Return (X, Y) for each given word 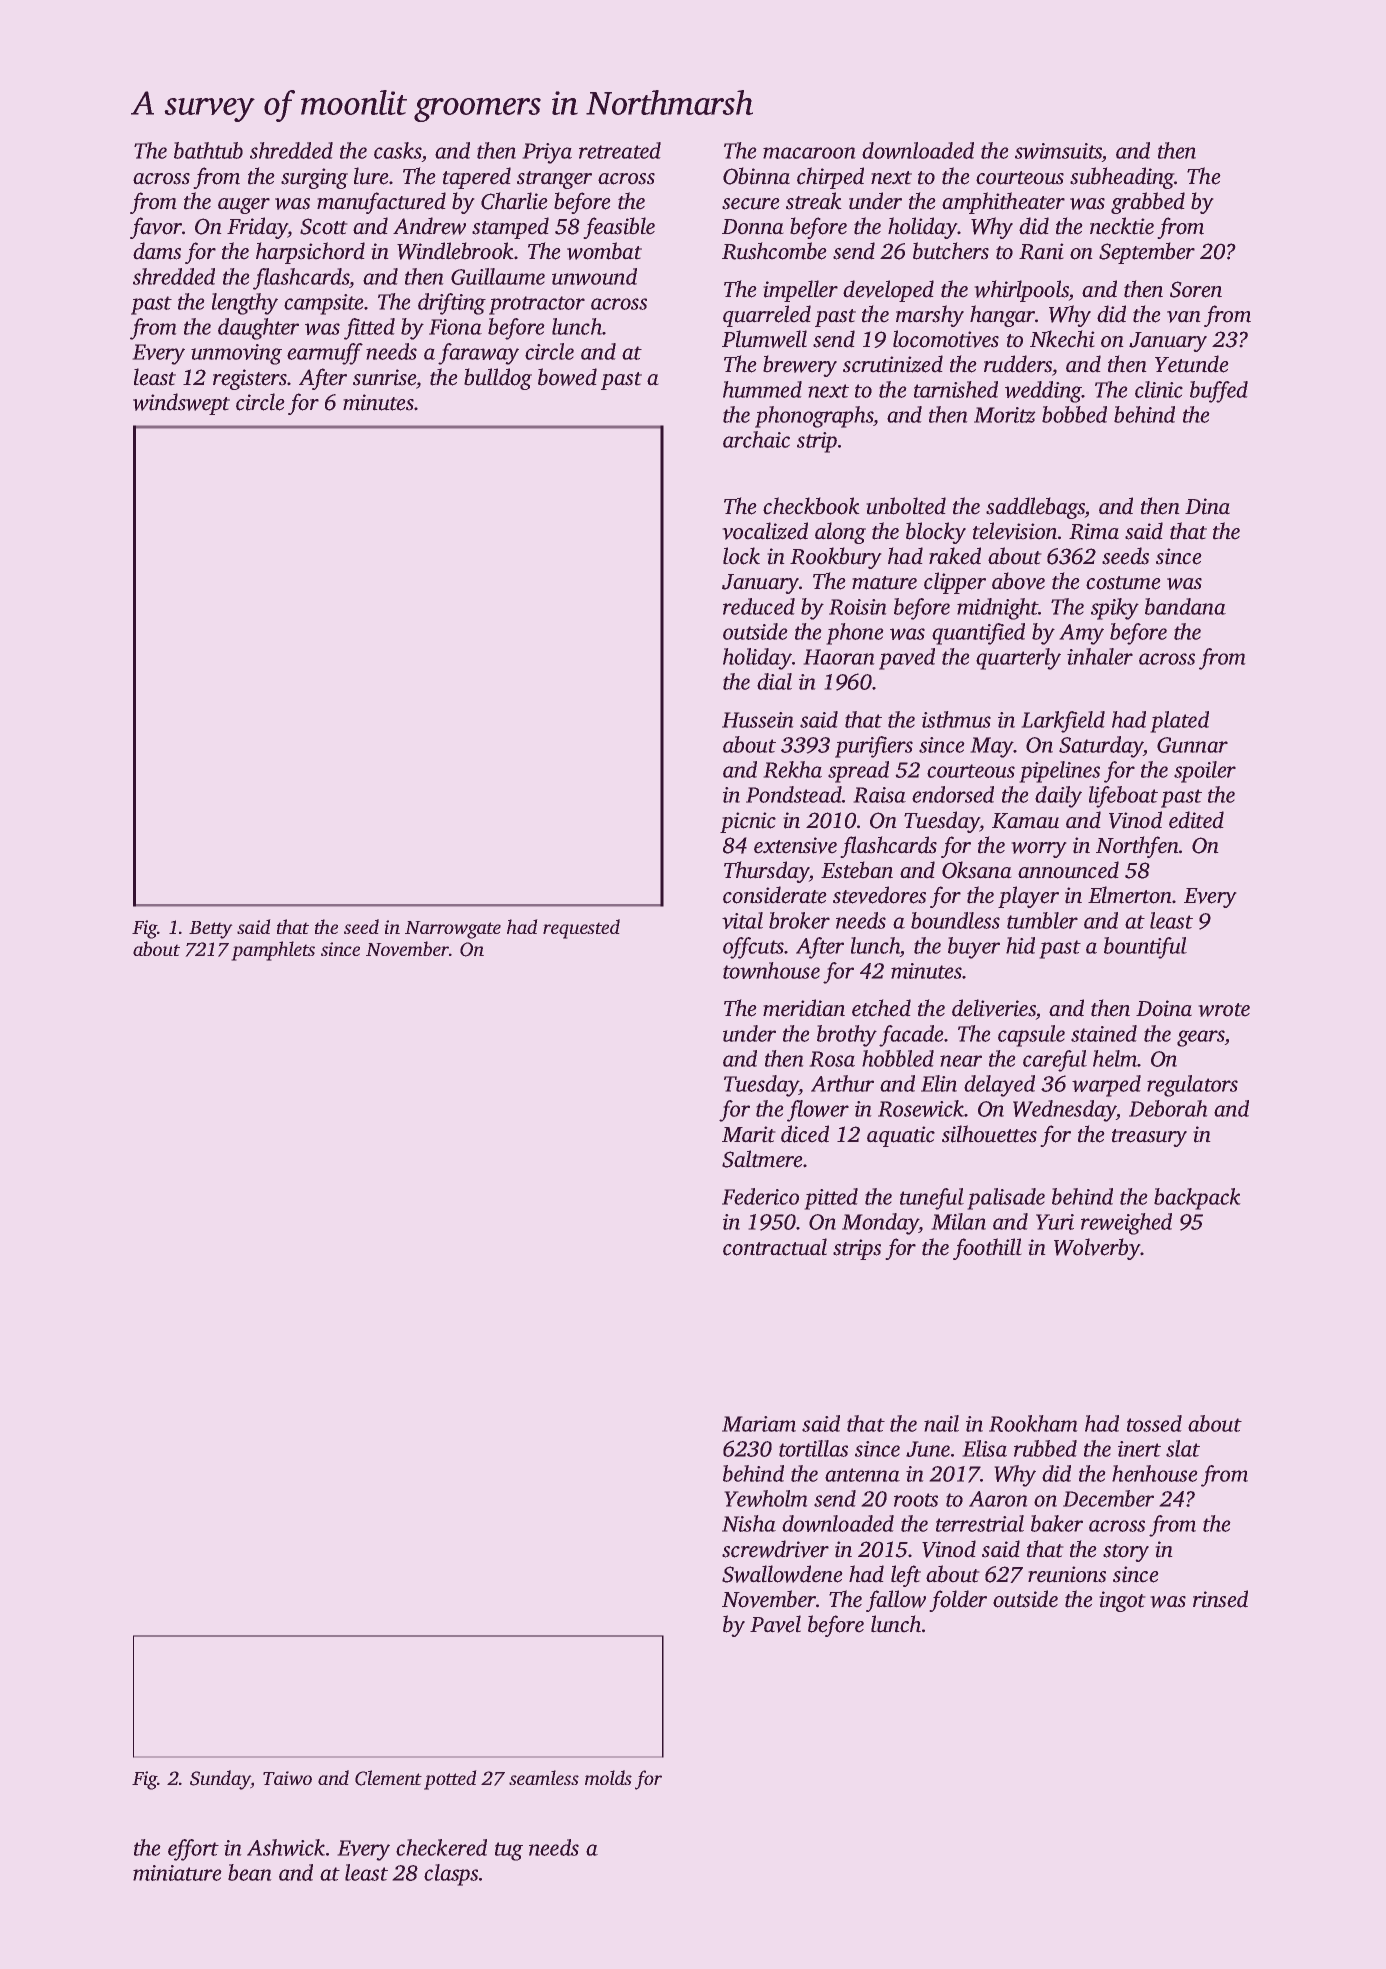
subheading (1122, 178)
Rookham (1033, 1423)
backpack (1197, 1199)
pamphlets (273, 951)
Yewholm (766, 1498)
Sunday (220, 1780)
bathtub (208, 150)
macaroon (809, 153)
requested (581, 929)
